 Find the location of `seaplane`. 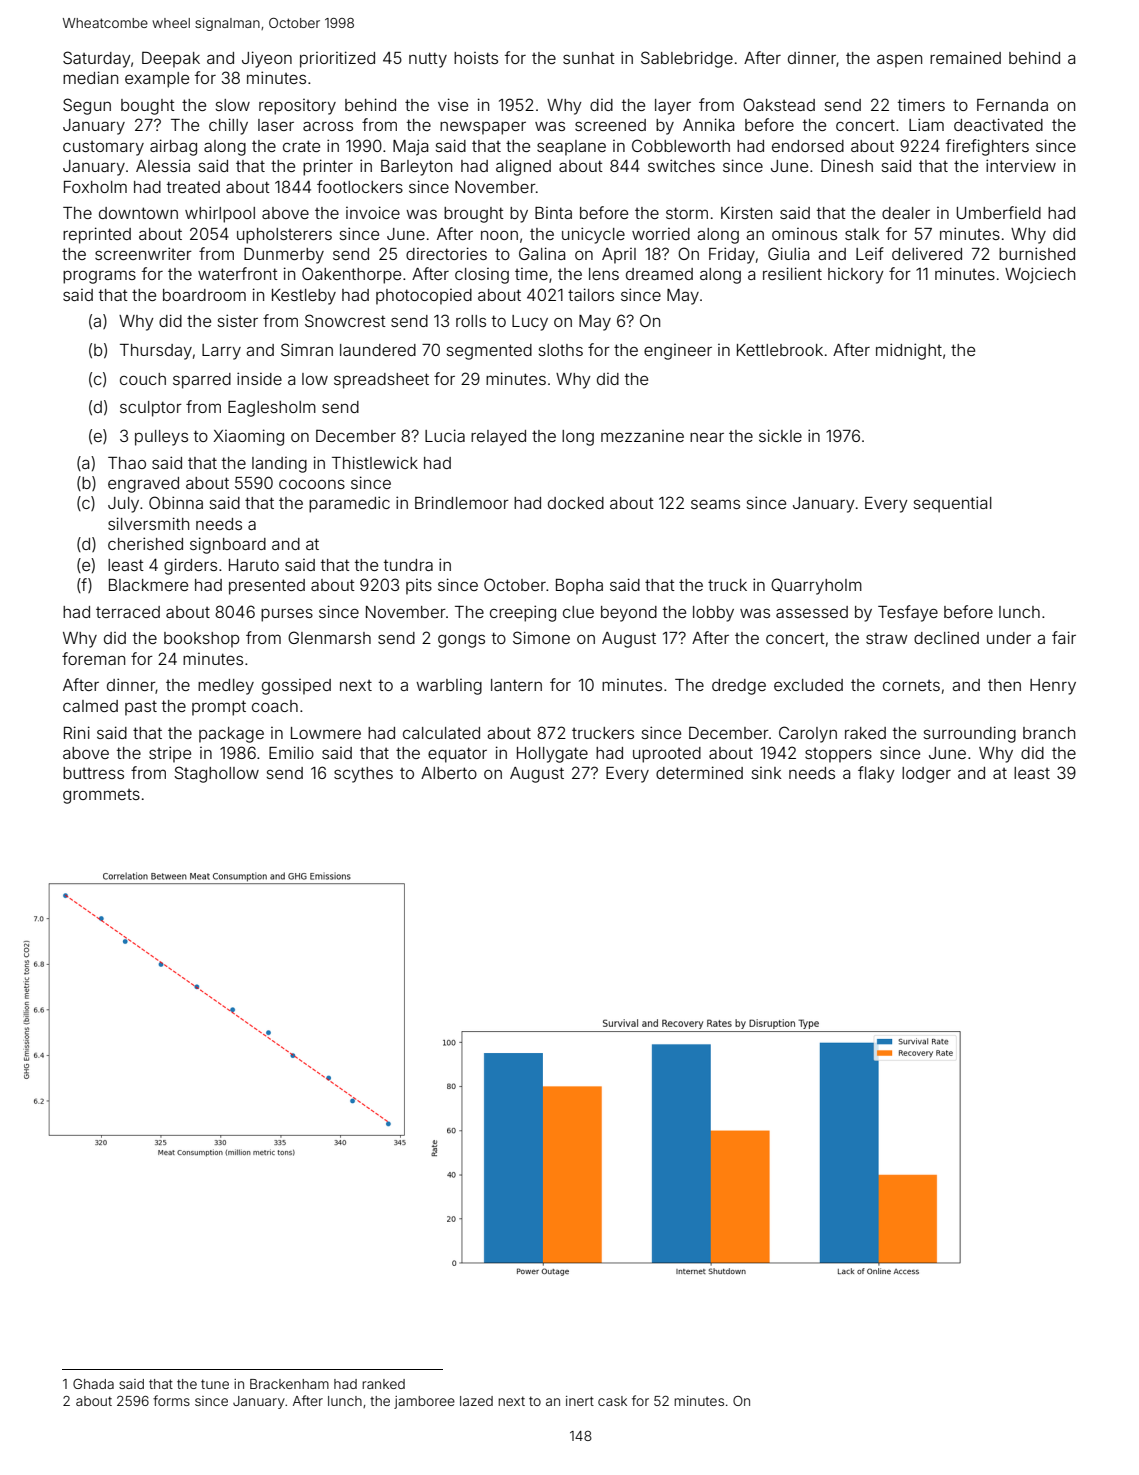

seaplane is located at coordinates (571, 148).
